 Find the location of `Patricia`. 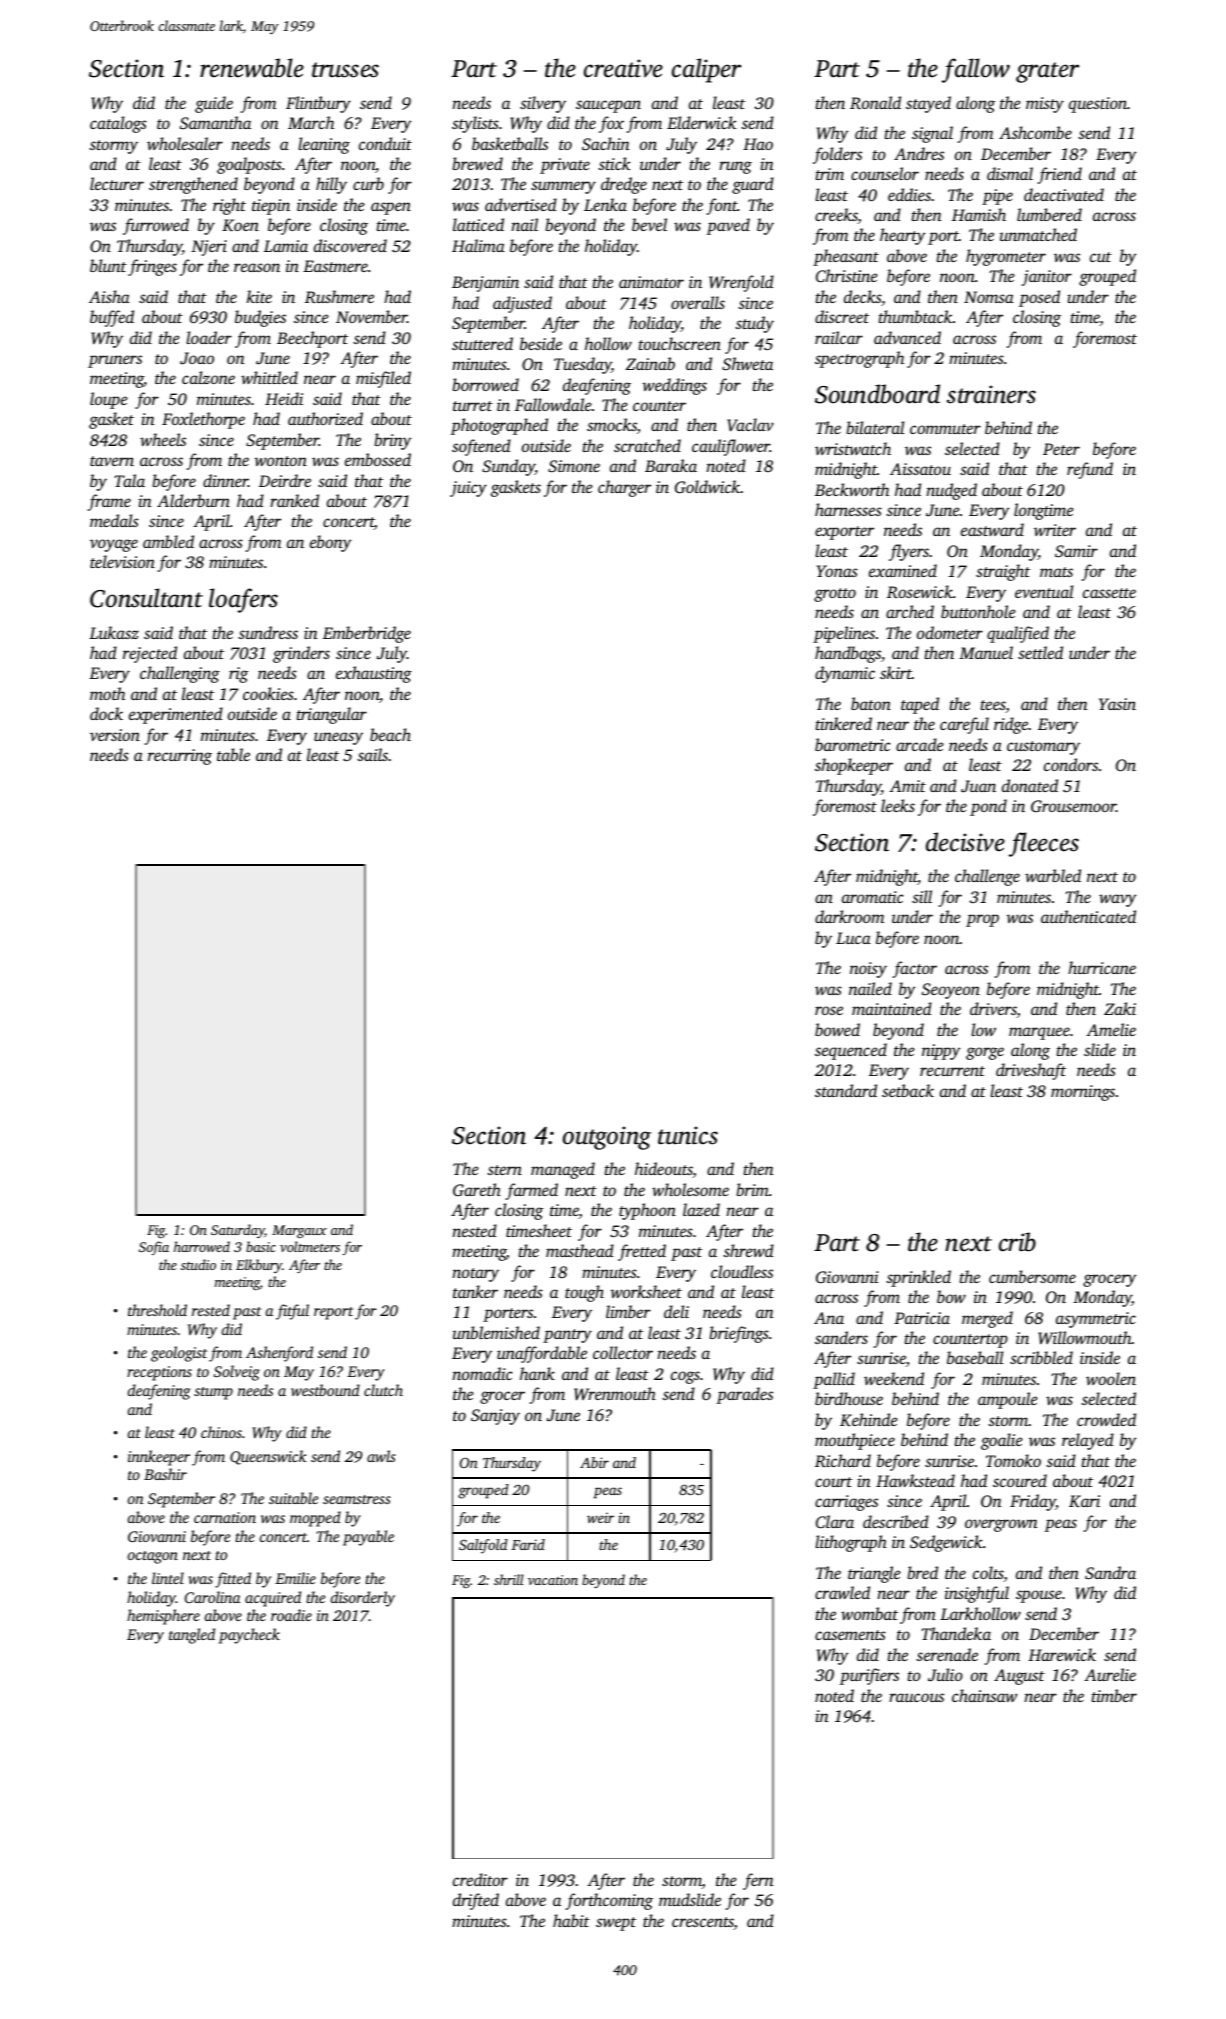

Patricia is located at coordinates (922, 1318).
